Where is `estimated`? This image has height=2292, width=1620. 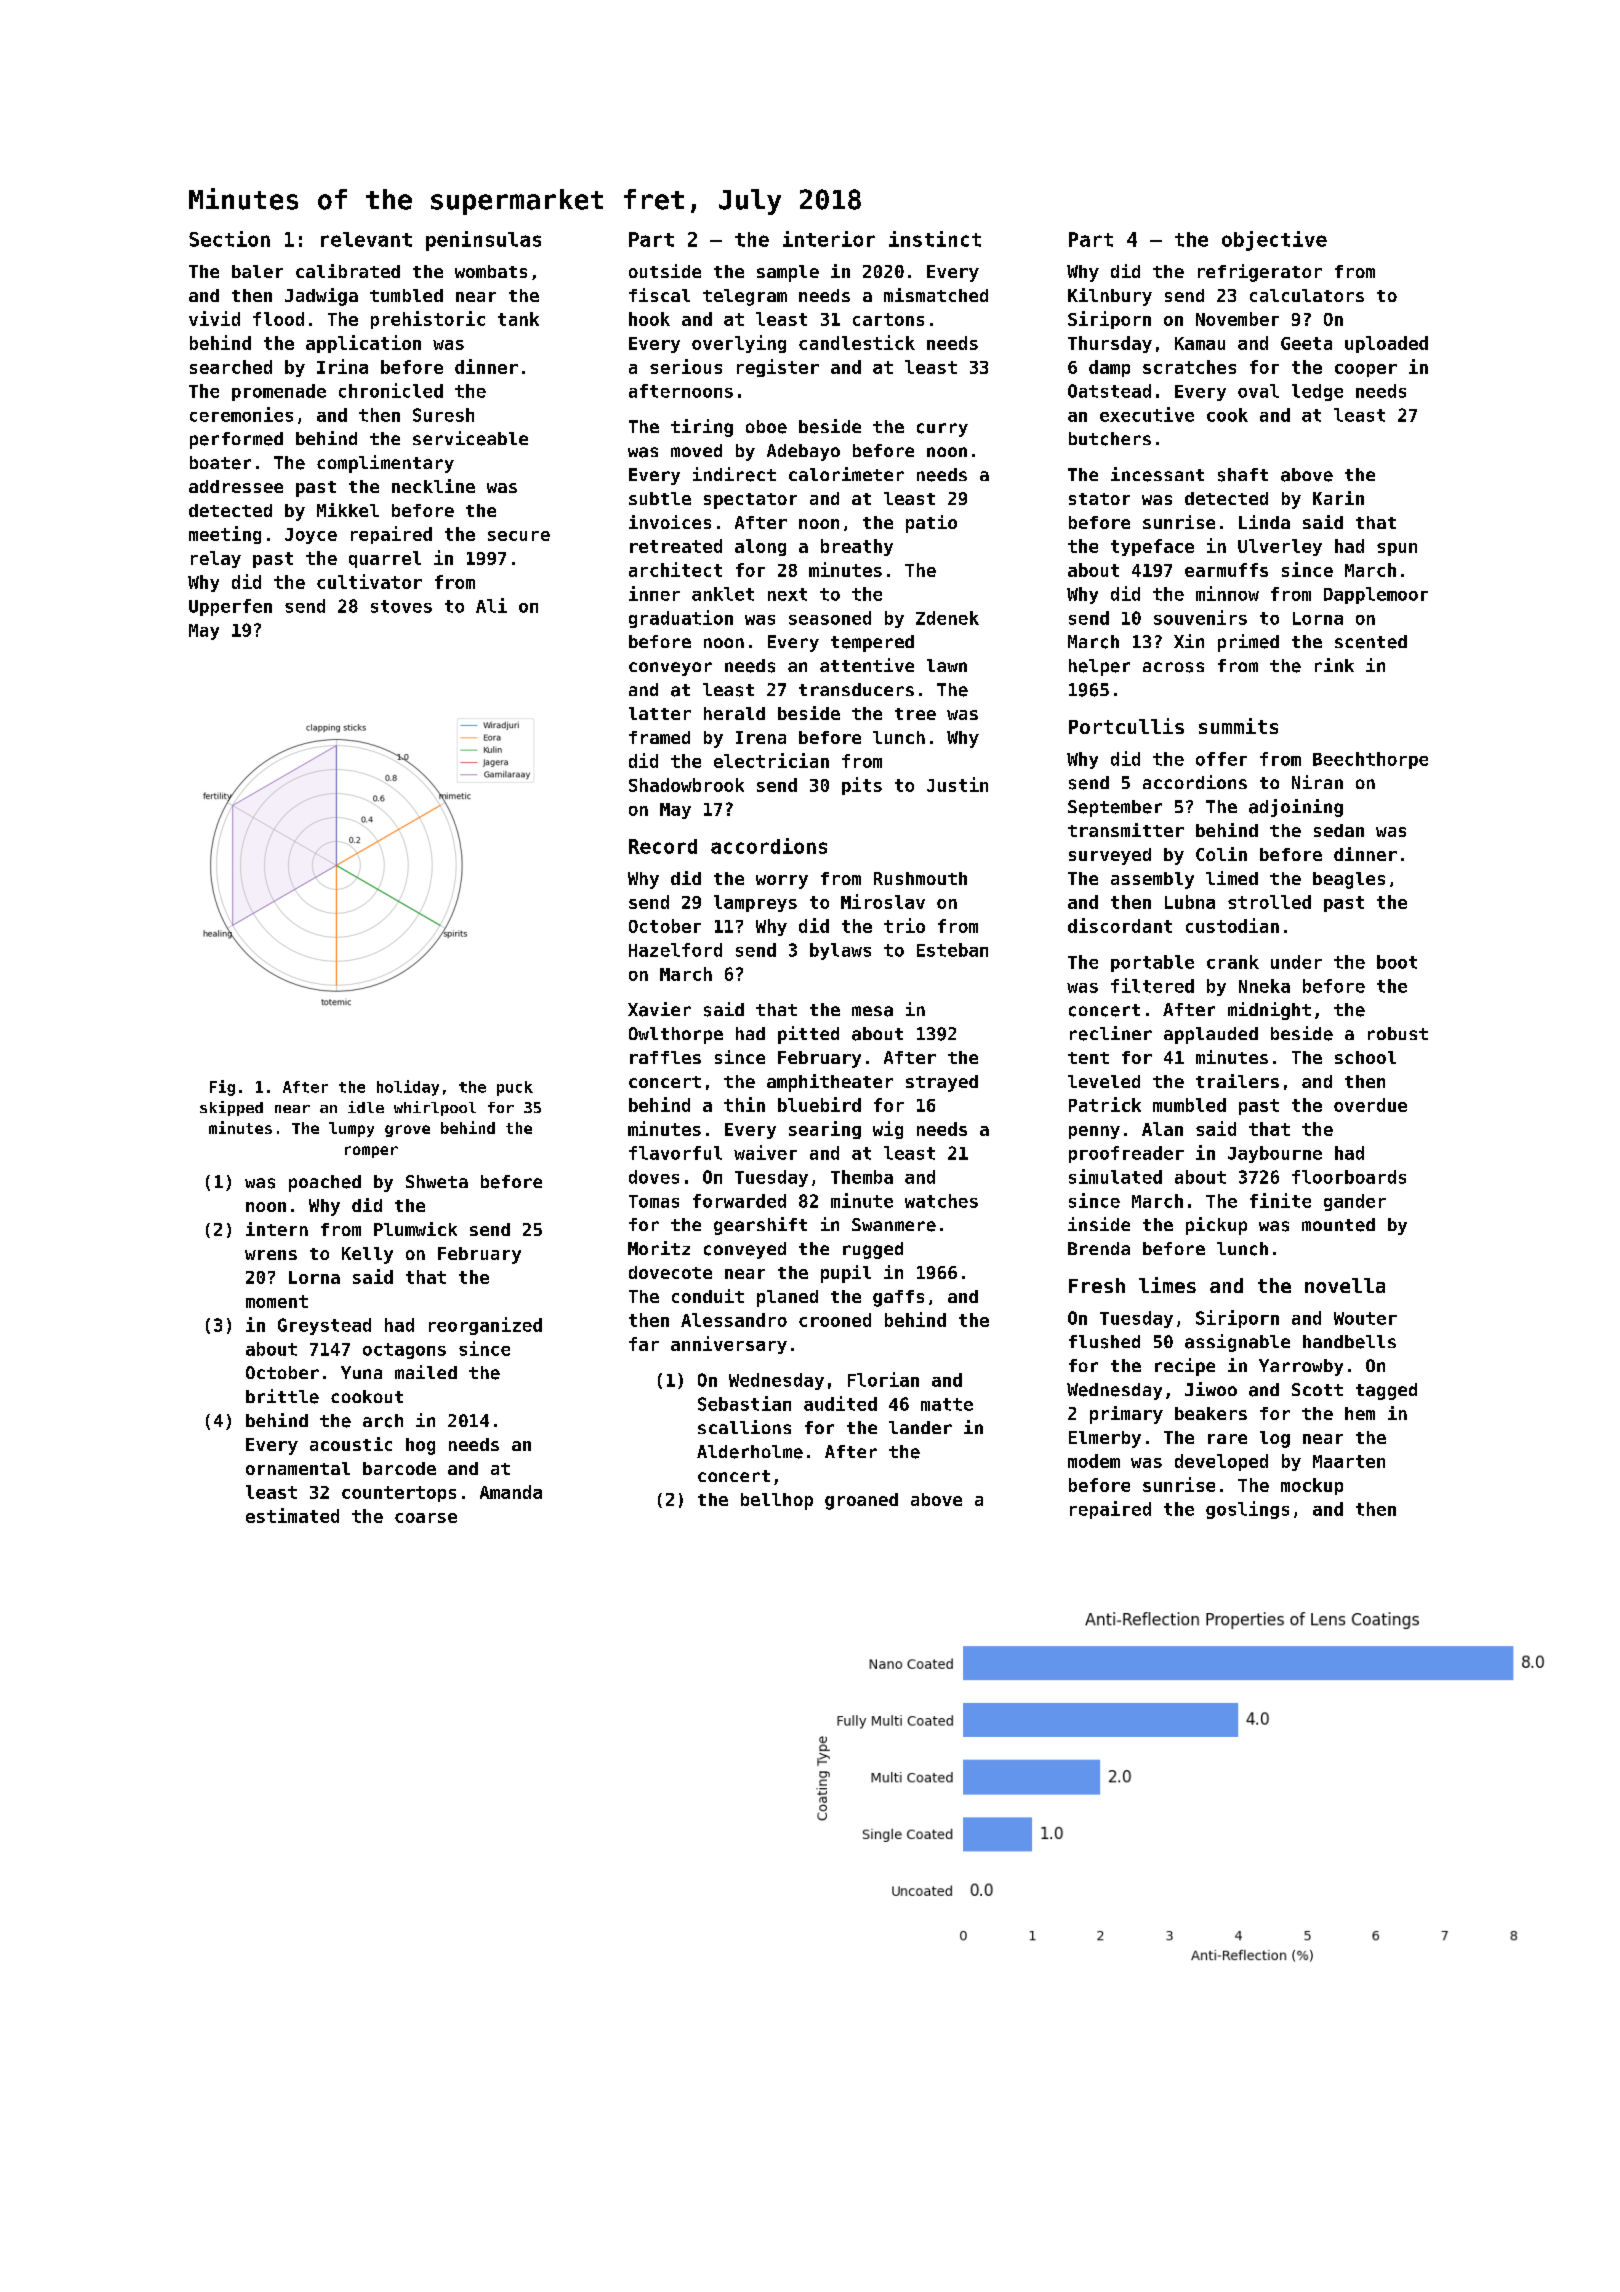 estimated is located at coordinates (292, 1515).
